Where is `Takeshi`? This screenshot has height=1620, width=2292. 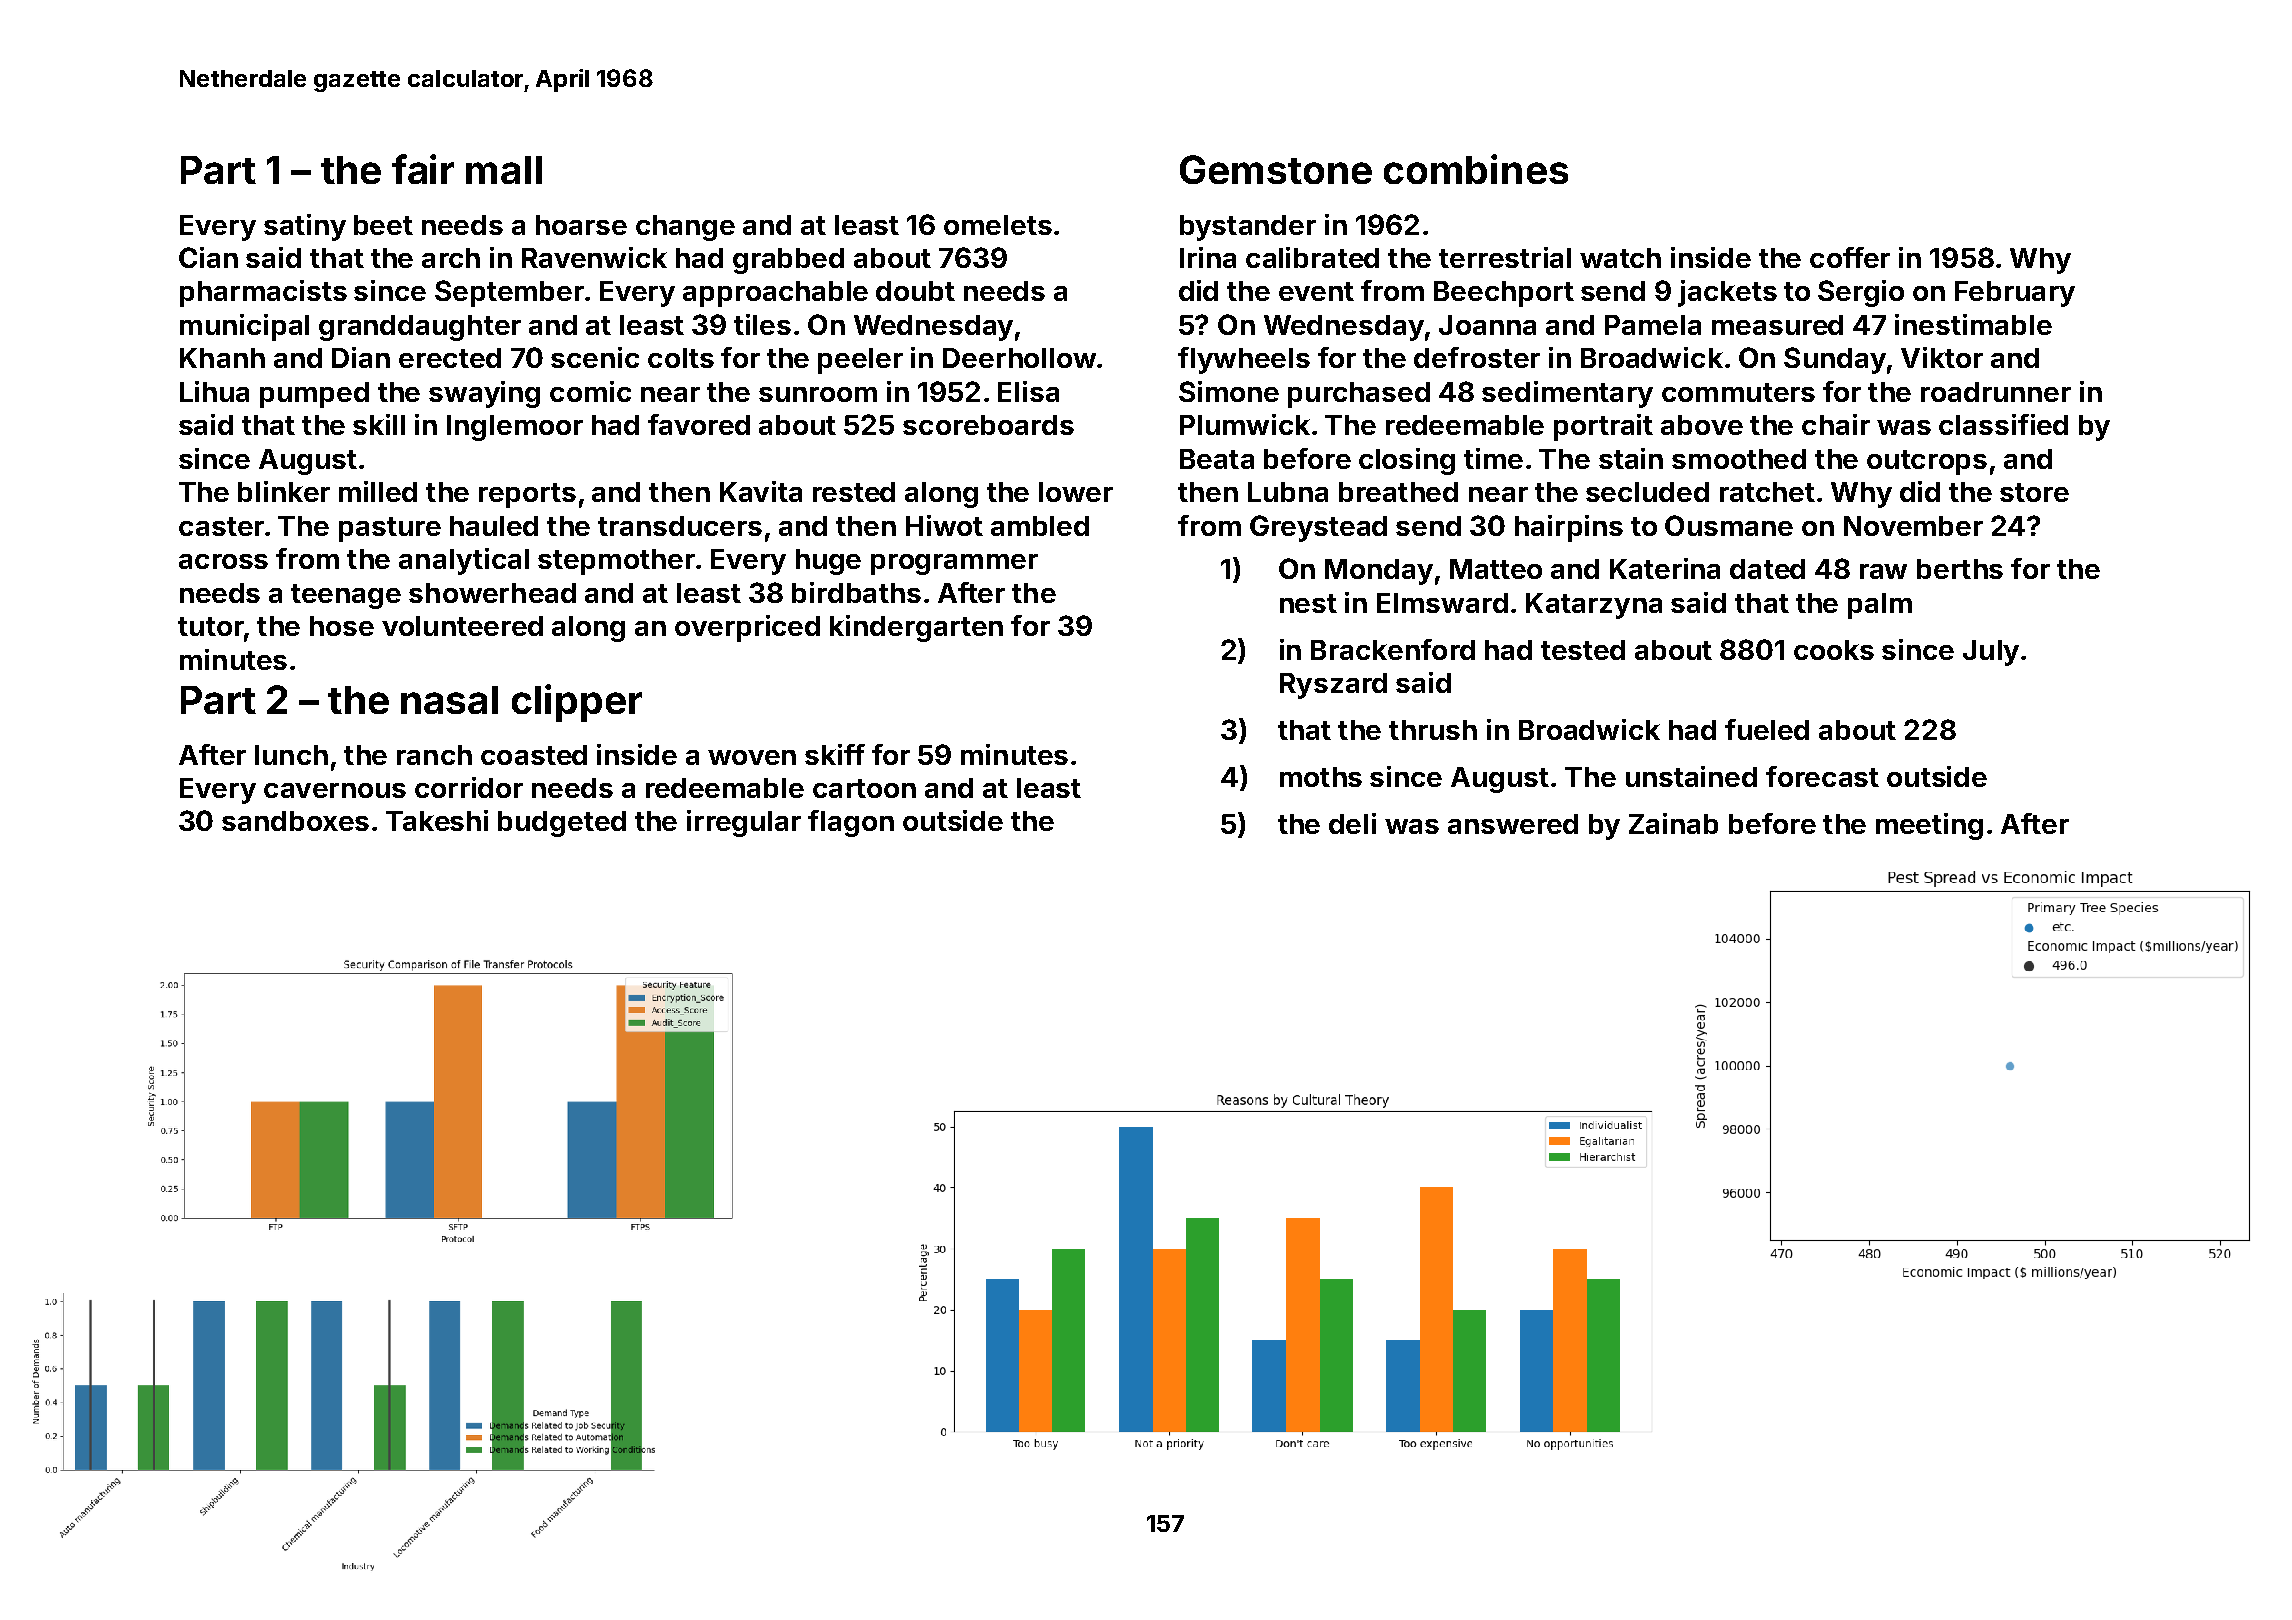
Takeshi is located at coordinates (437, 820).
